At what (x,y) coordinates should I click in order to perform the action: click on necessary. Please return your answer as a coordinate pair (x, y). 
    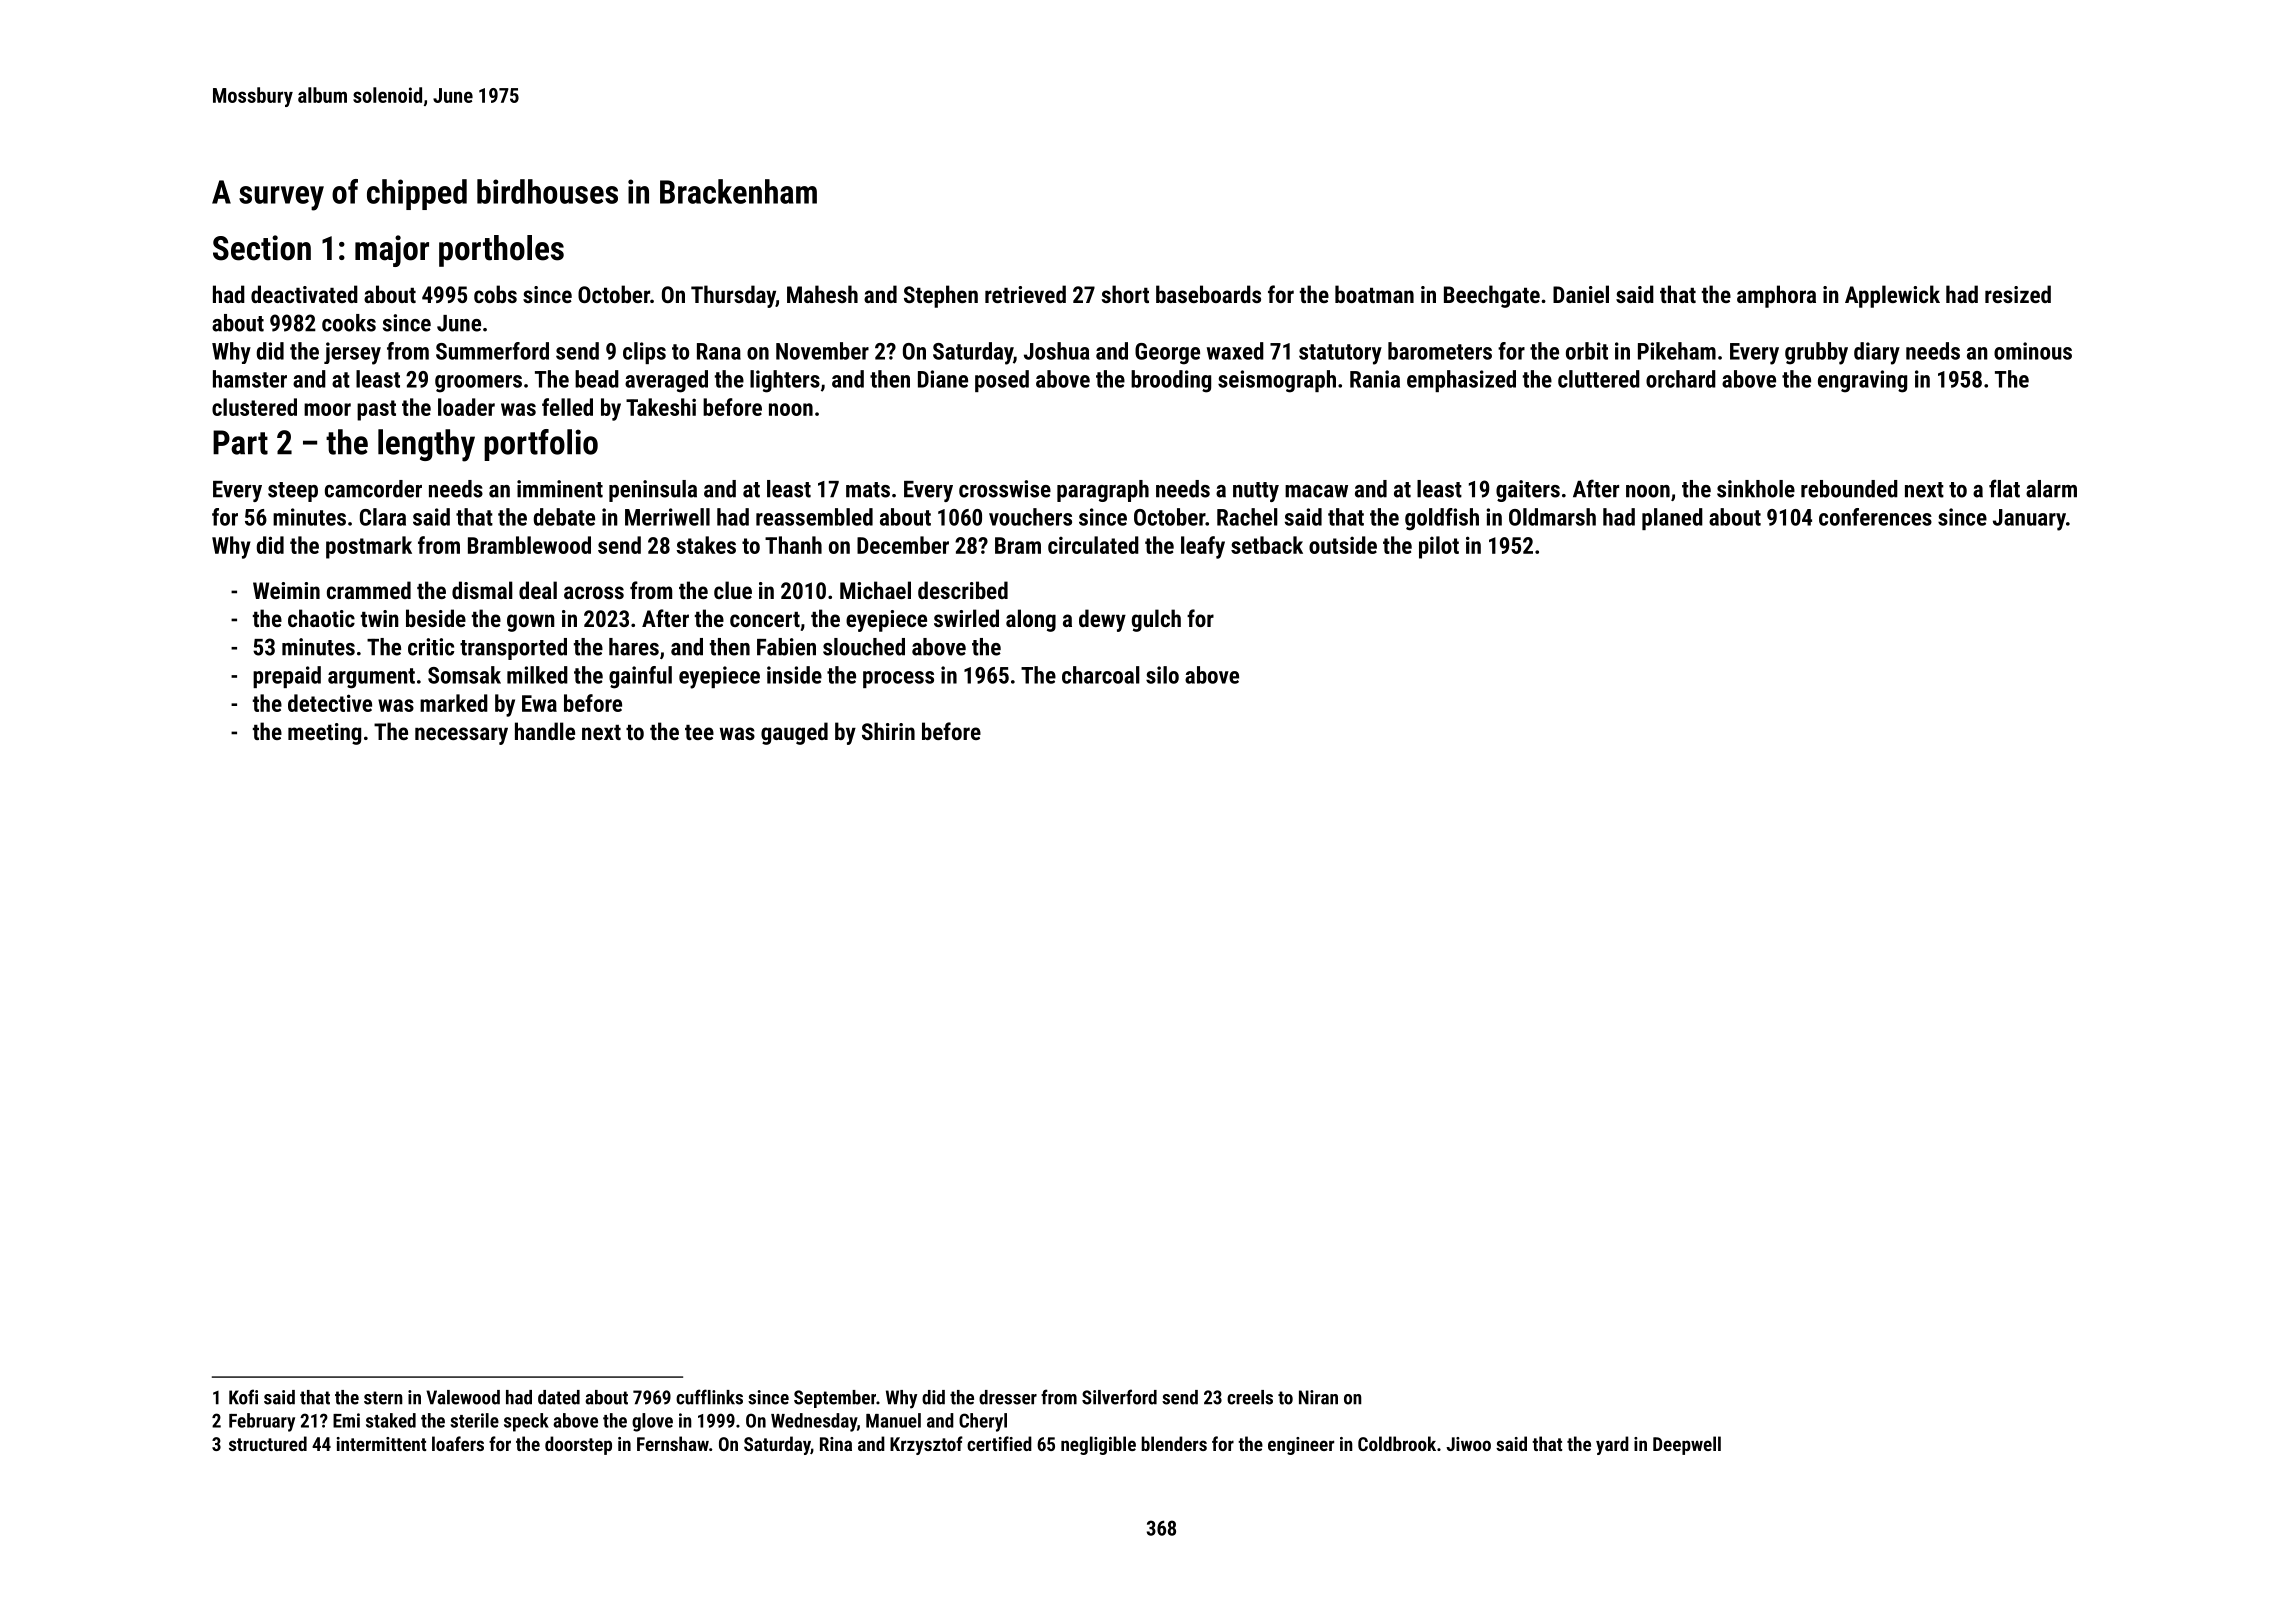
    Looking at the image, I should click on (461, 736).
